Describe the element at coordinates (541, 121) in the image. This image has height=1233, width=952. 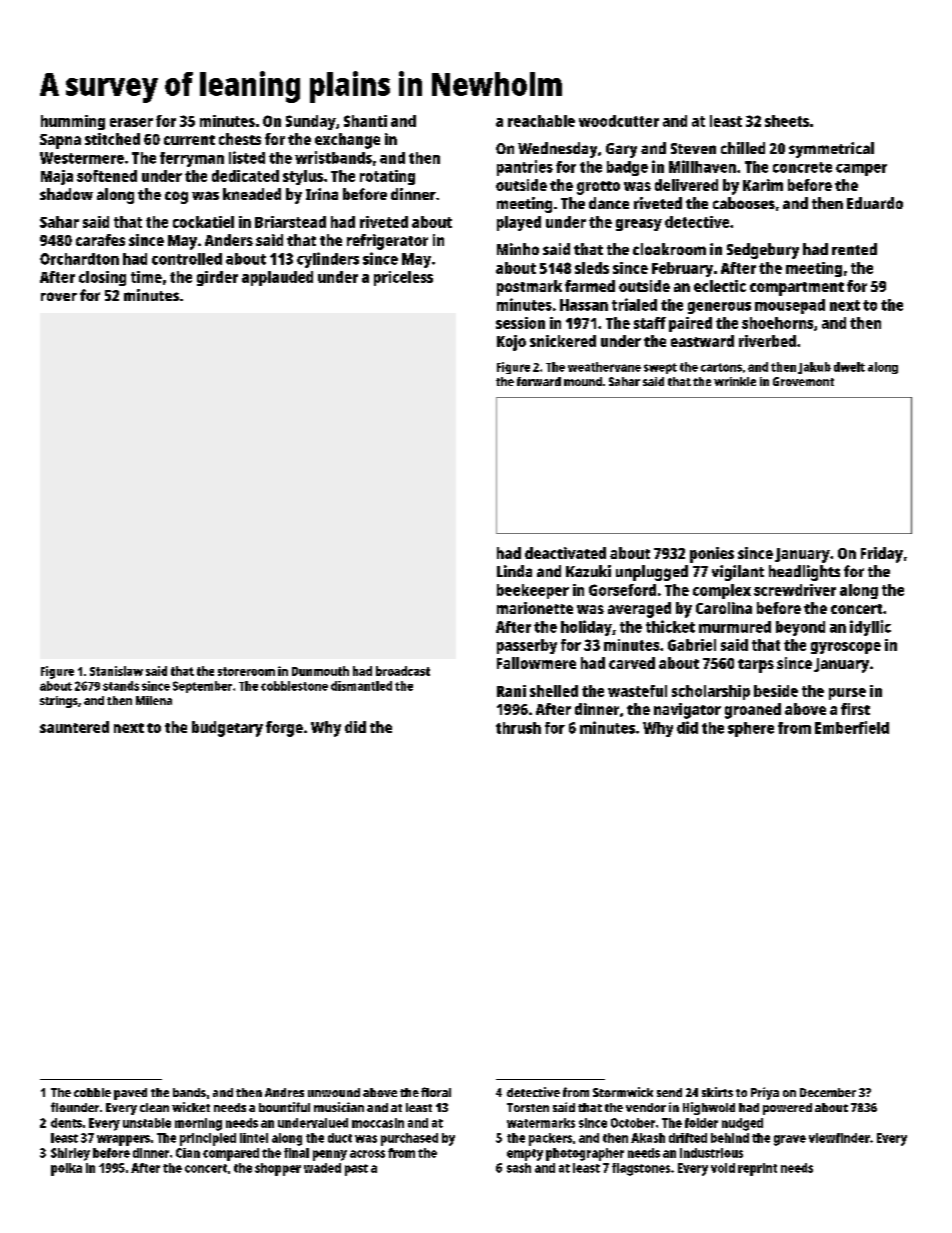
I see `reachable` at that location.
